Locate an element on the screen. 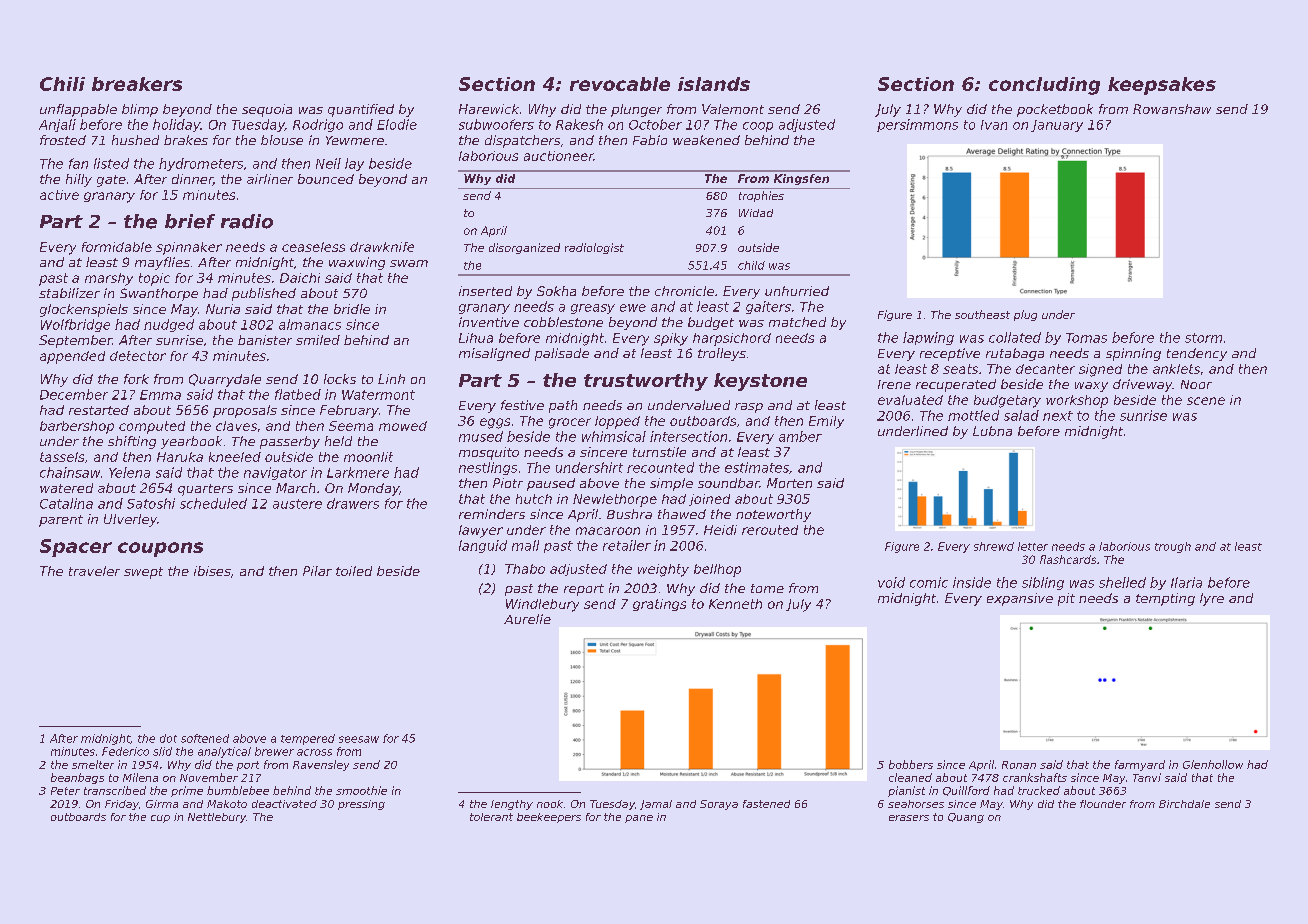  Catalina is located at coordinates (66, 503).
